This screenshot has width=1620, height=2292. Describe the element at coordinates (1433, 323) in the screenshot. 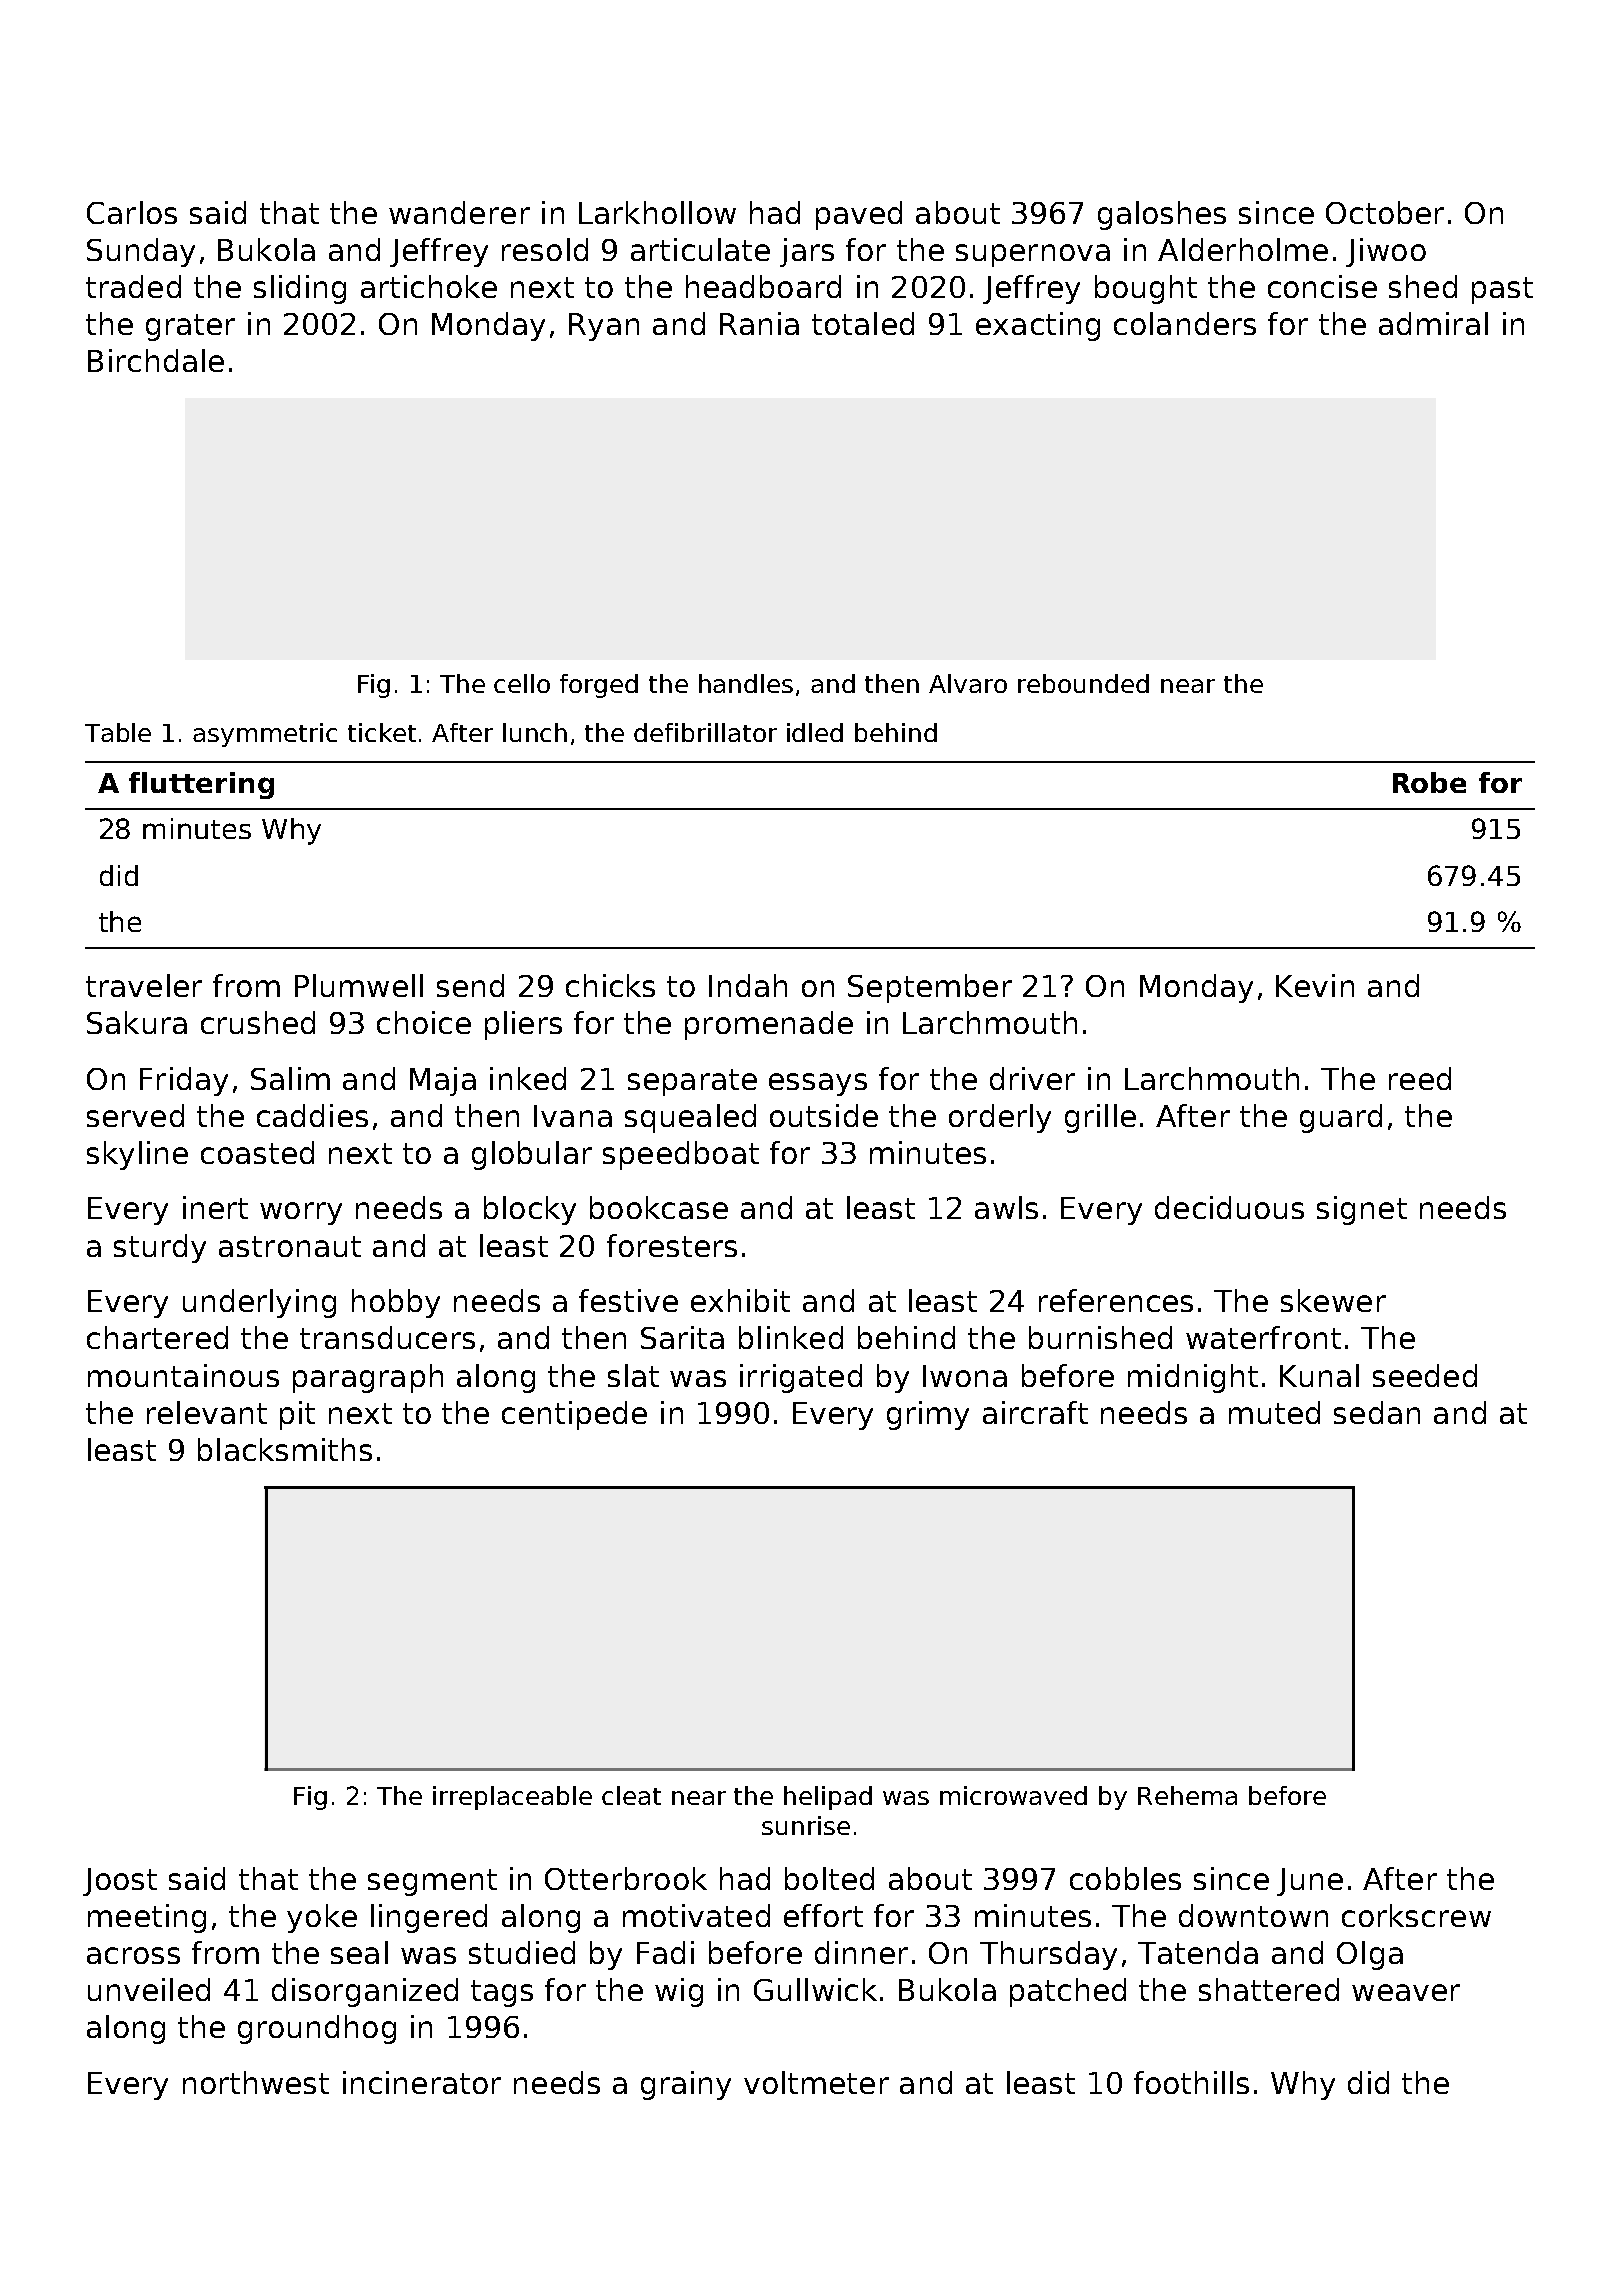

I see `admiral` at that location.
